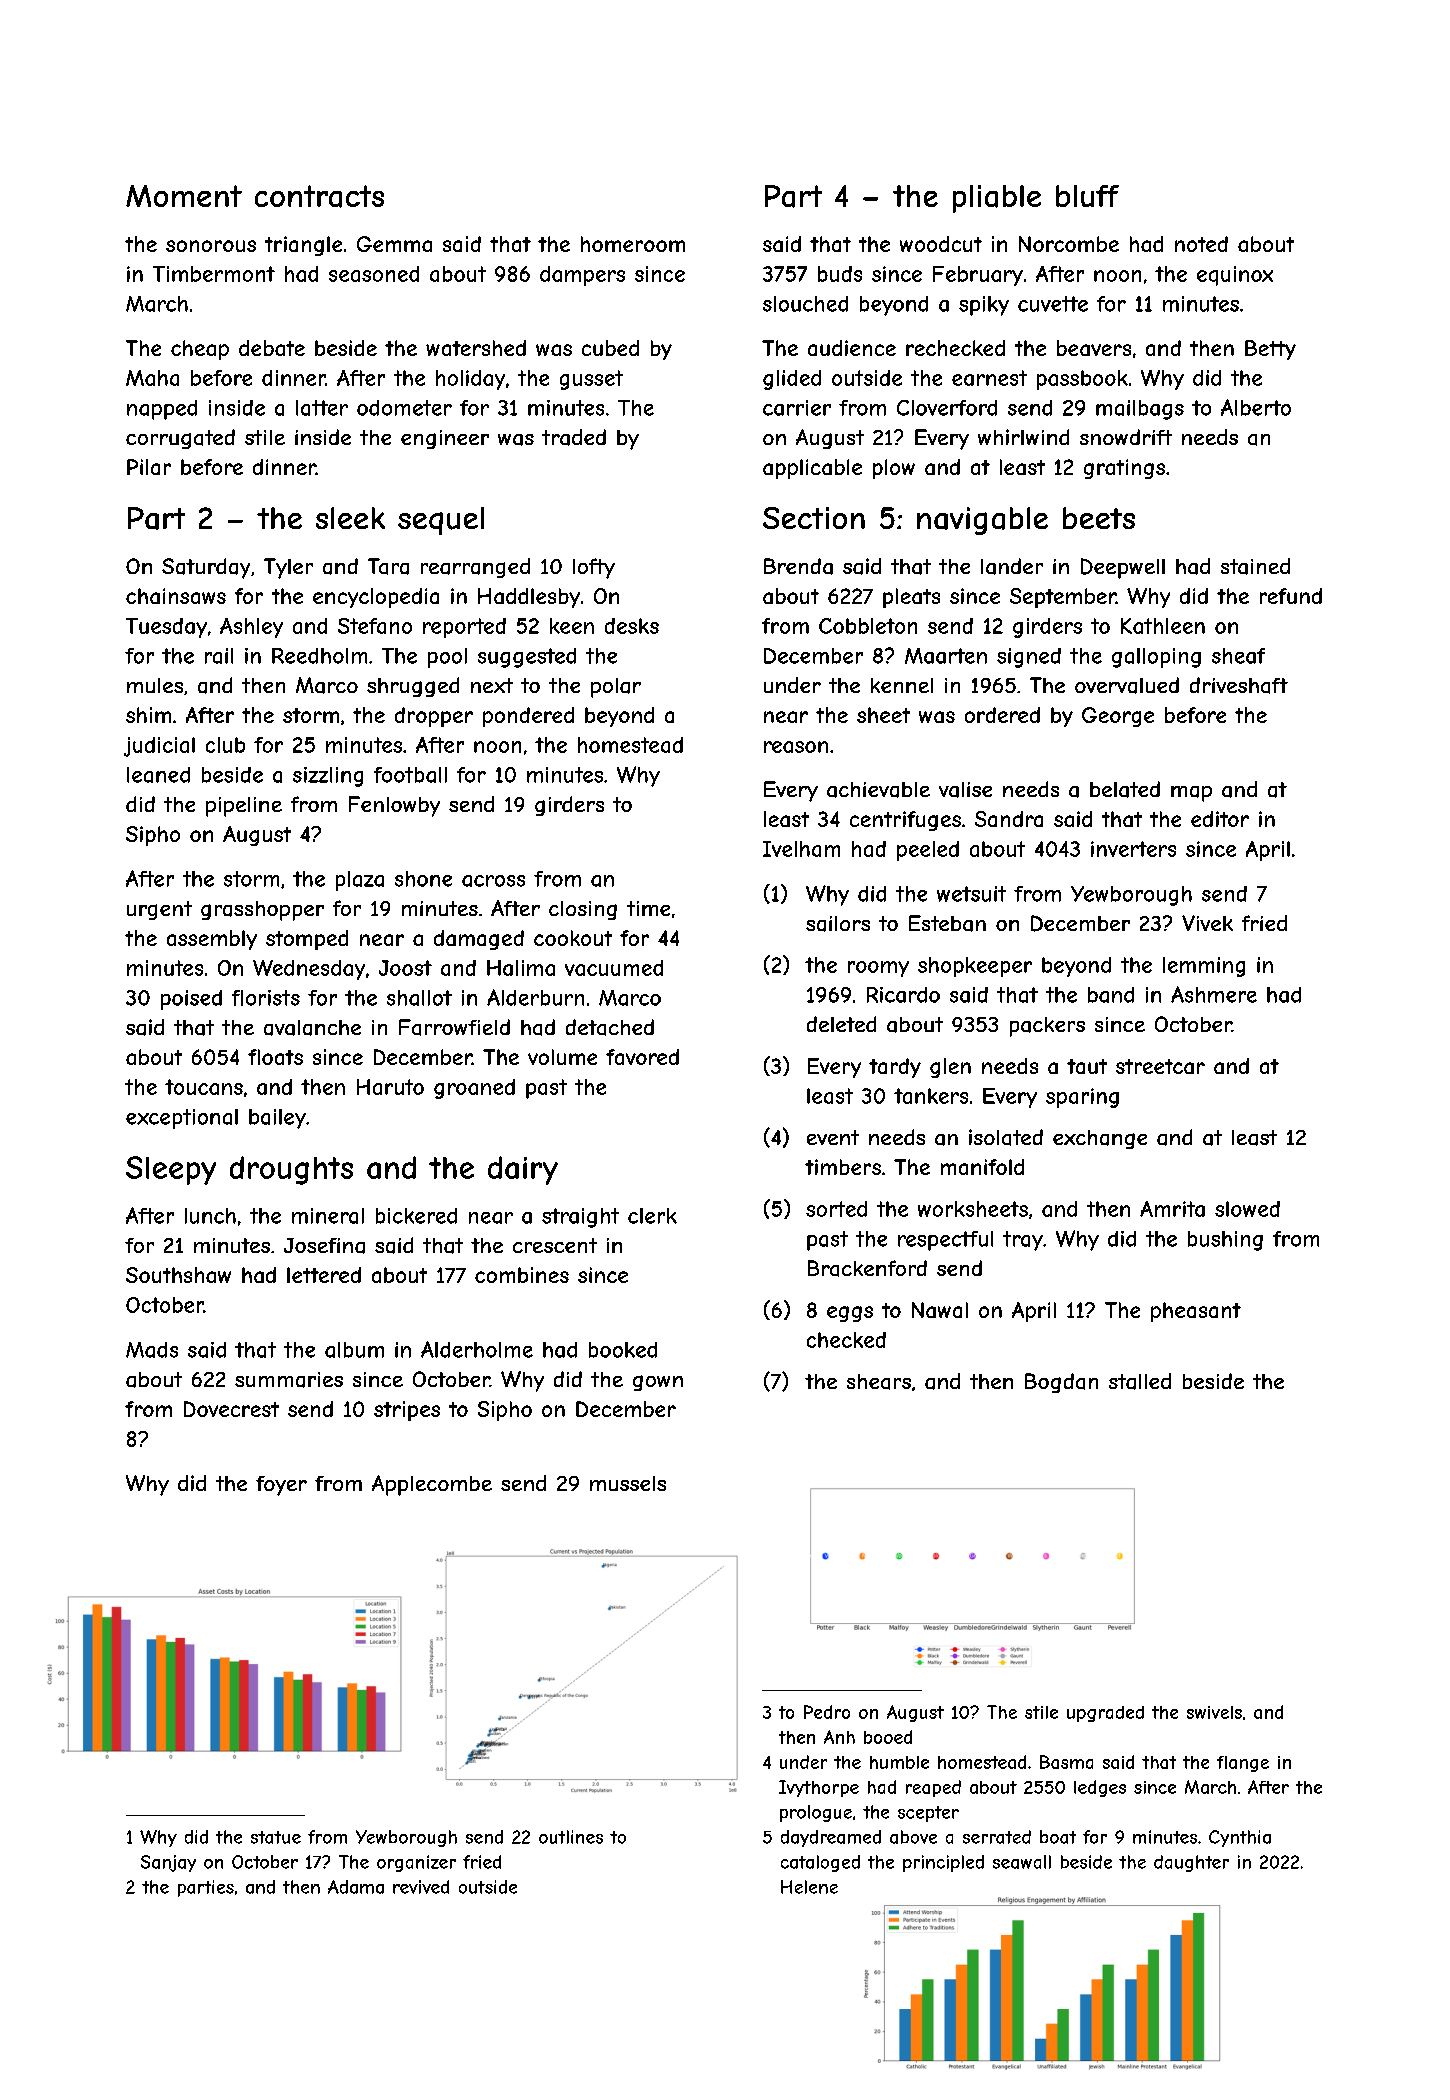  What do you see at coordinates (997, 199) in the screenshot?
I see `pliable` at bounding box center [997, 199].
